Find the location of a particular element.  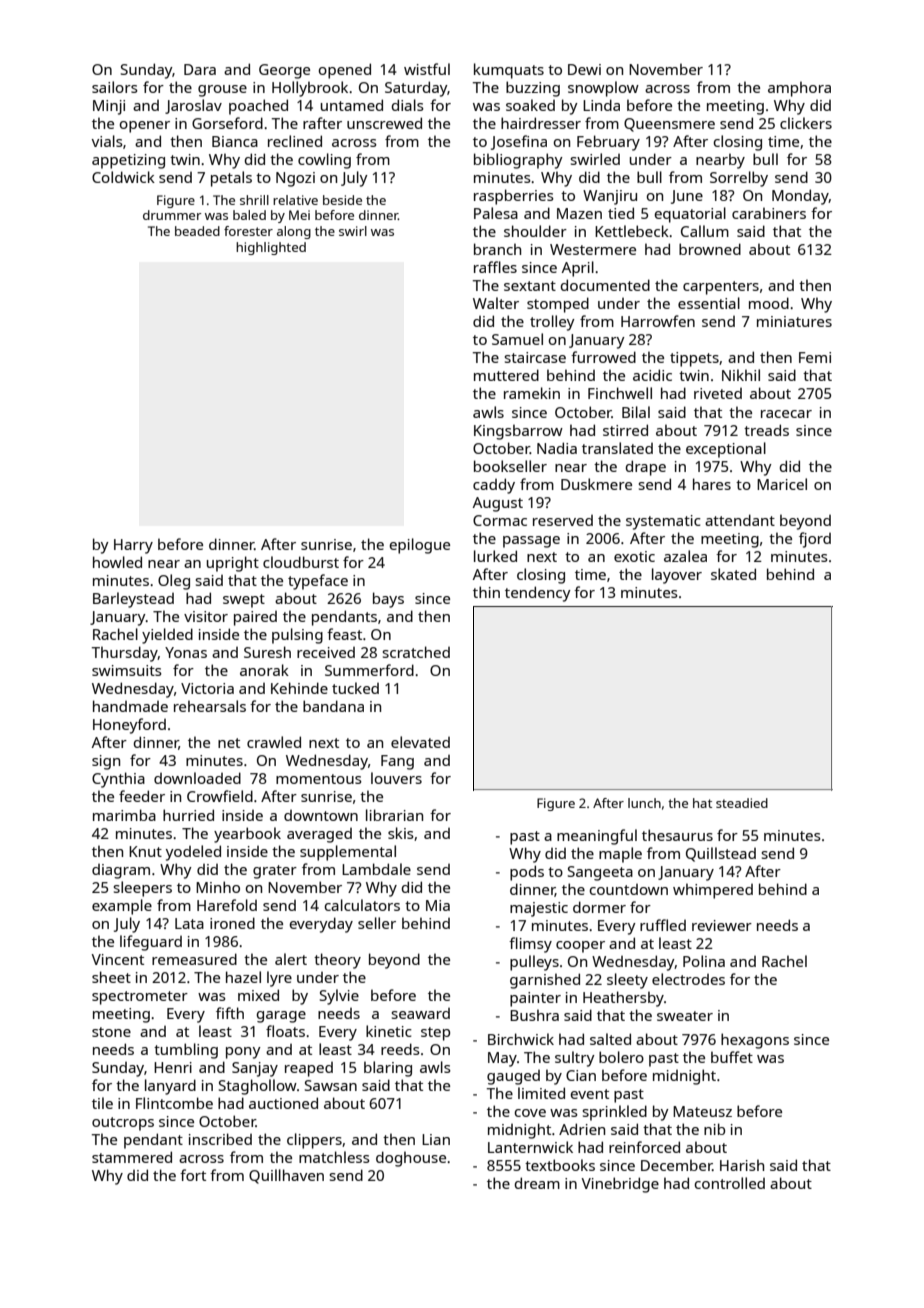

scratched is located at coordinates (416, 652).
